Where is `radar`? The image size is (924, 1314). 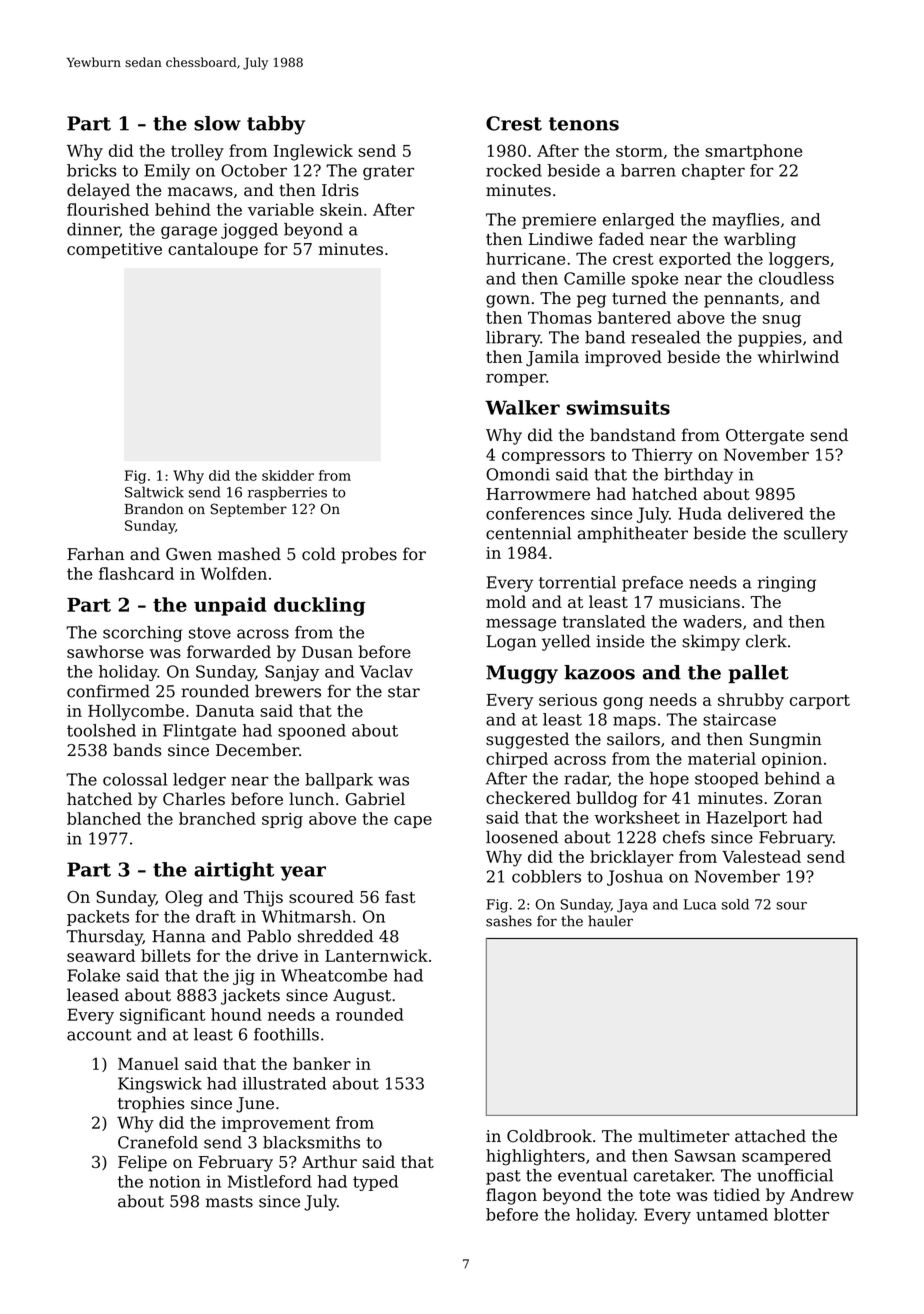 radar is located at coordinates (586, 778).
